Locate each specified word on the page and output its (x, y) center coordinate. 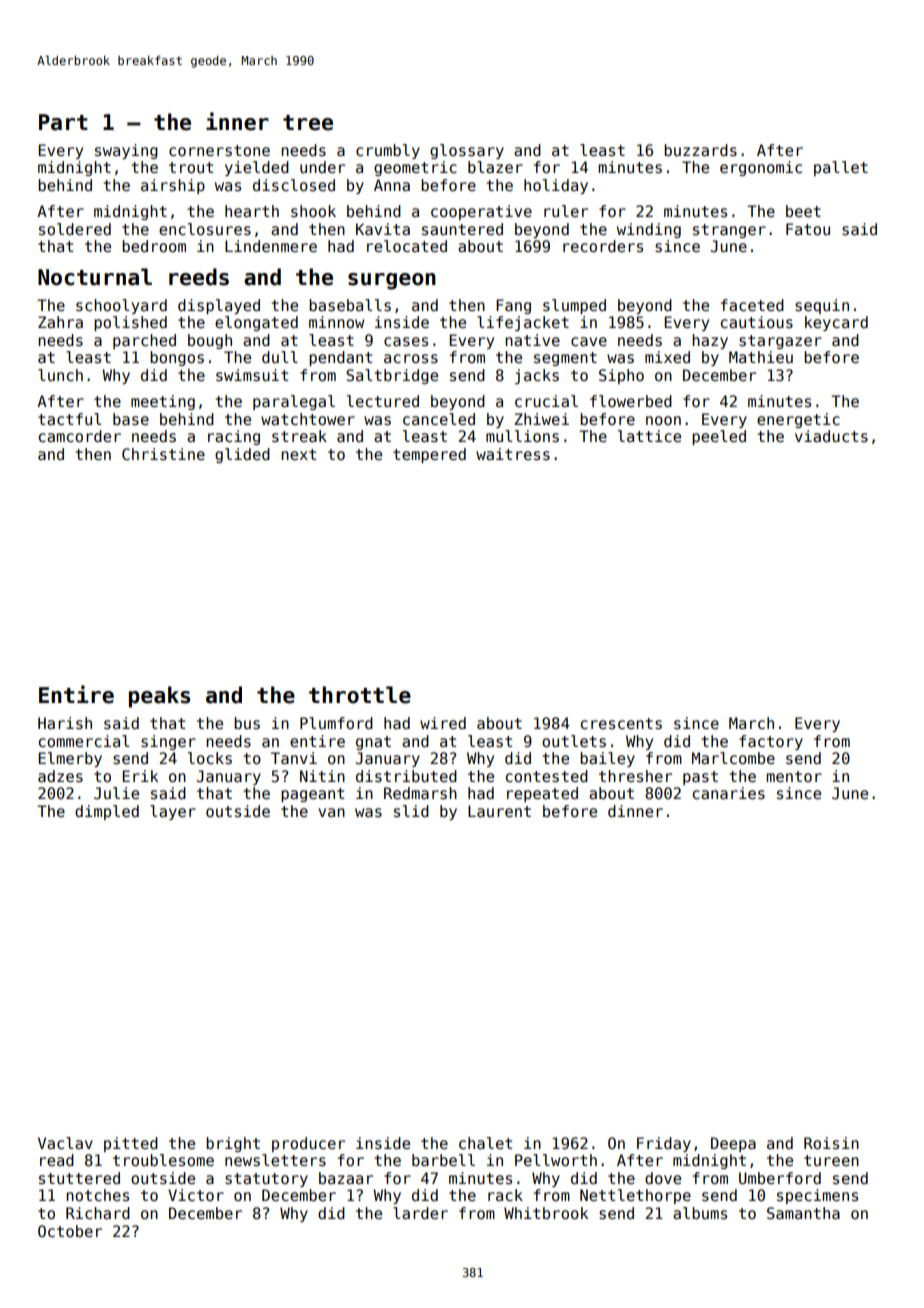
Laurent (499, 811)
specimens (817, 1196)
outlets (574, 741)
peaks (159, 697)
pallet (841, 168)
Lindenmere (271, 246)
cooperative (481, 212)
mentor (794, 776)
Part (63, 122)
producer (308, 1144)
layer (173, 812)
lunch (60, 375)
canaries (729, 793)
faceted (752, 305)
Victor (196, 1195)
